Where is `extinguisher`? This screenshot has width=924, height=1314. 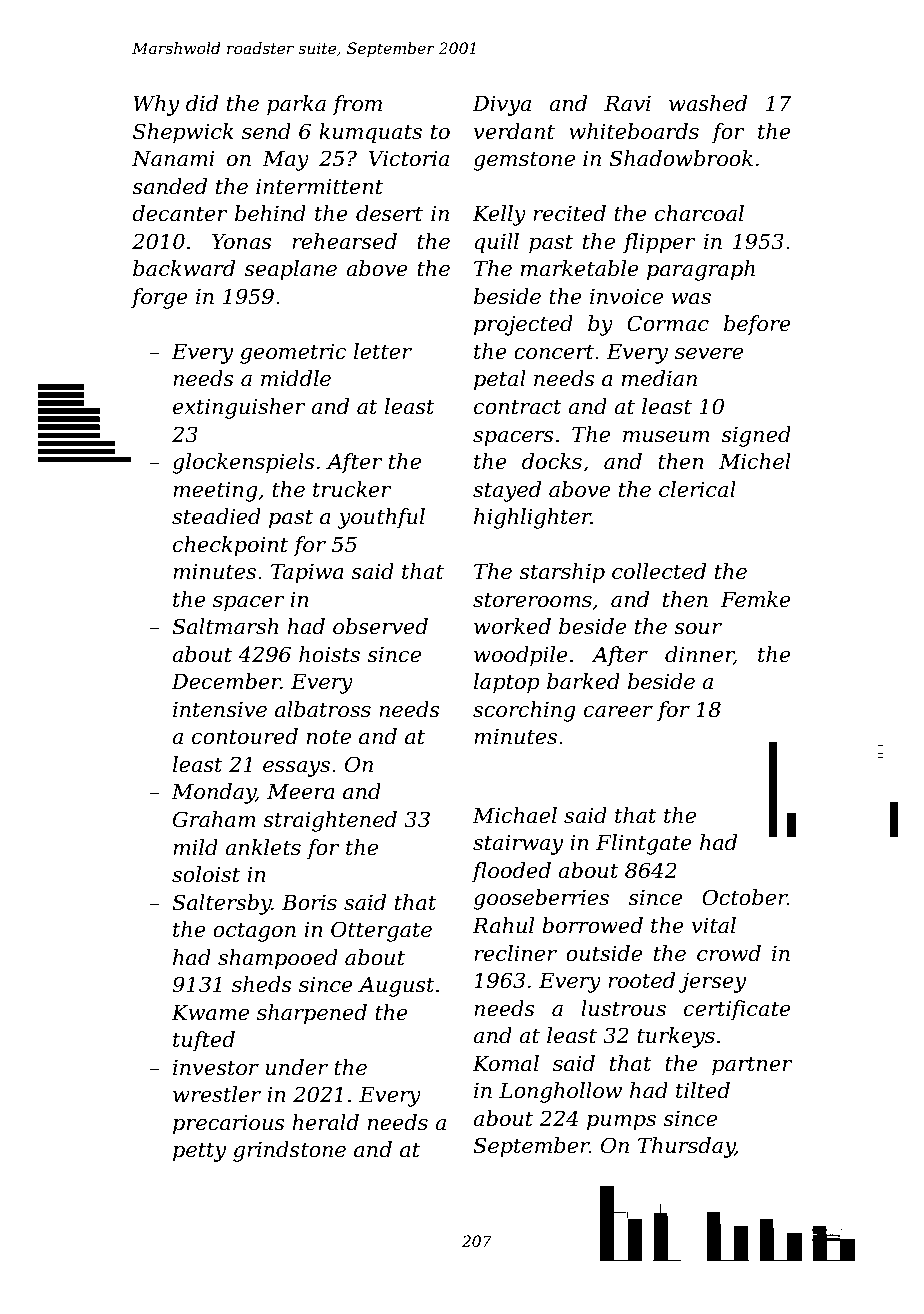
extinguisher is located at coordinates (239, 408).
